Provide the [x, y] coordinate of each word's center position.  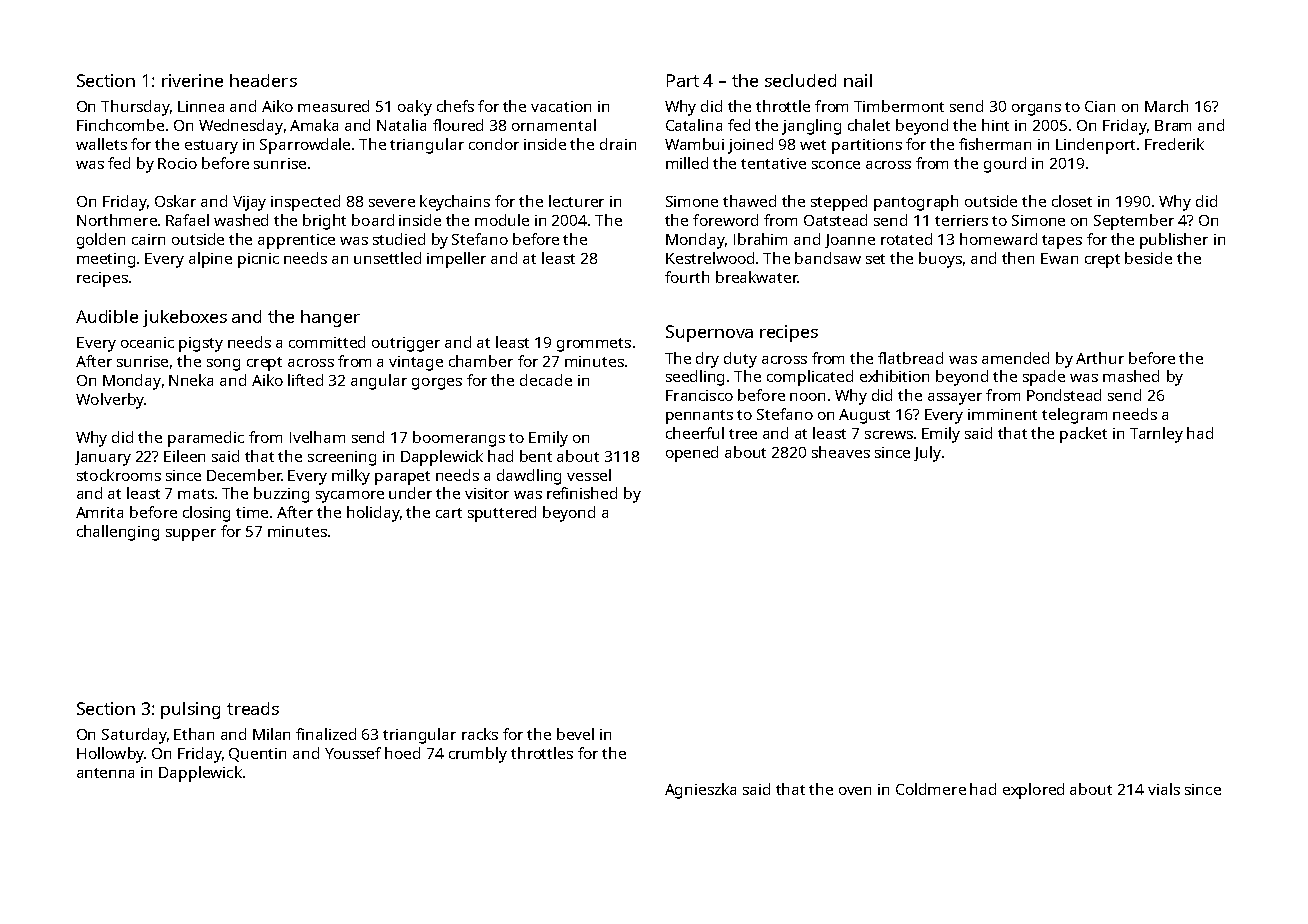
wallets [101, 144]
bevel [575, 734]
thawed [749, 201]
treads [253, 708]
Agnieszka [700, 791]
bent [536, 456]
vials [1164, 789]
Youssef [353, 753]
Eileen [184, 456]
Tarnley [1156, 435]
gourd [1005, 165]
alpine [210, 260]
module [502, 220]
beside [1148, 258]
